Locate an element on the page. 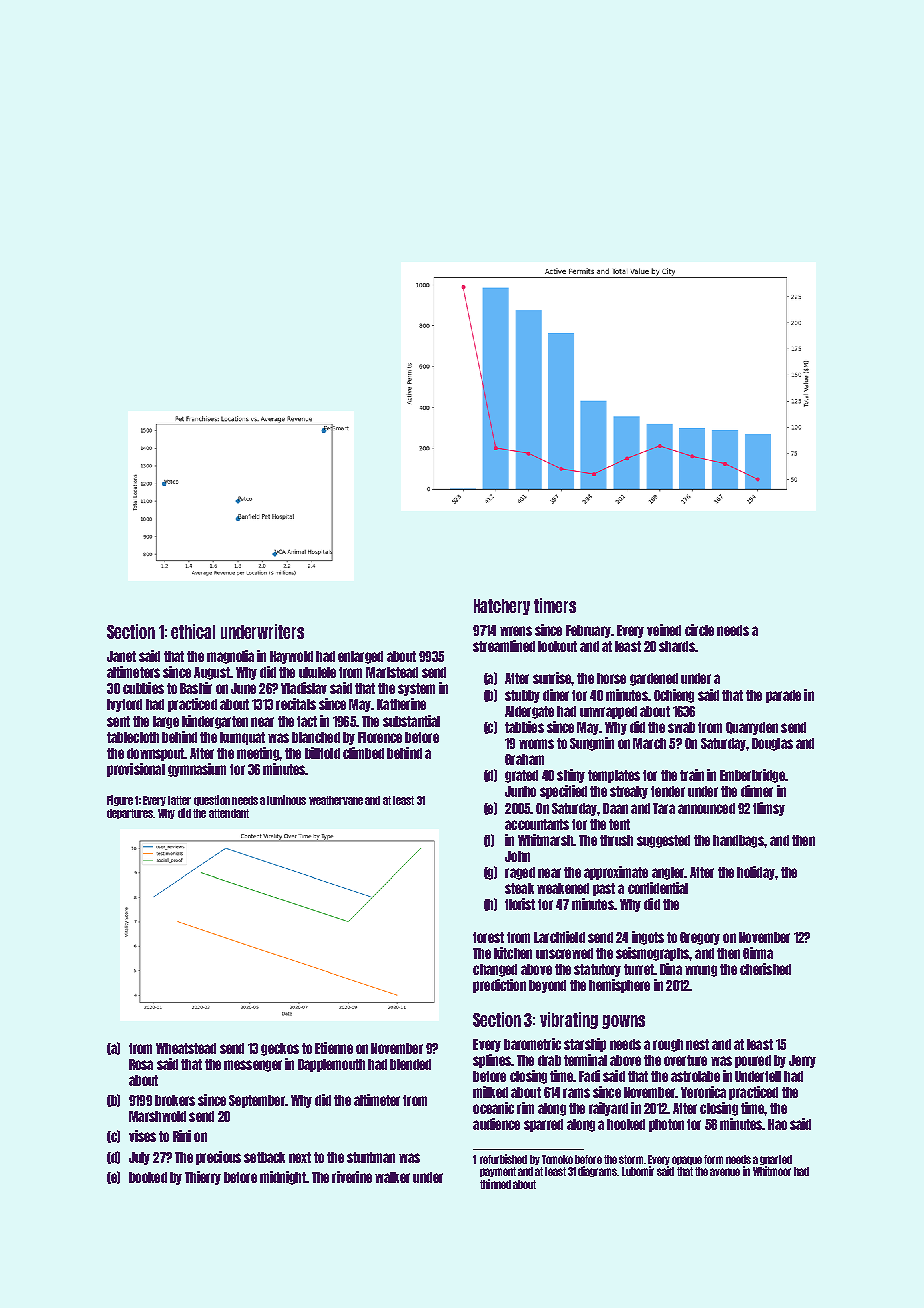 The image size is (924, 1308). Wheatstead is located at coordinates (186, 1048).
